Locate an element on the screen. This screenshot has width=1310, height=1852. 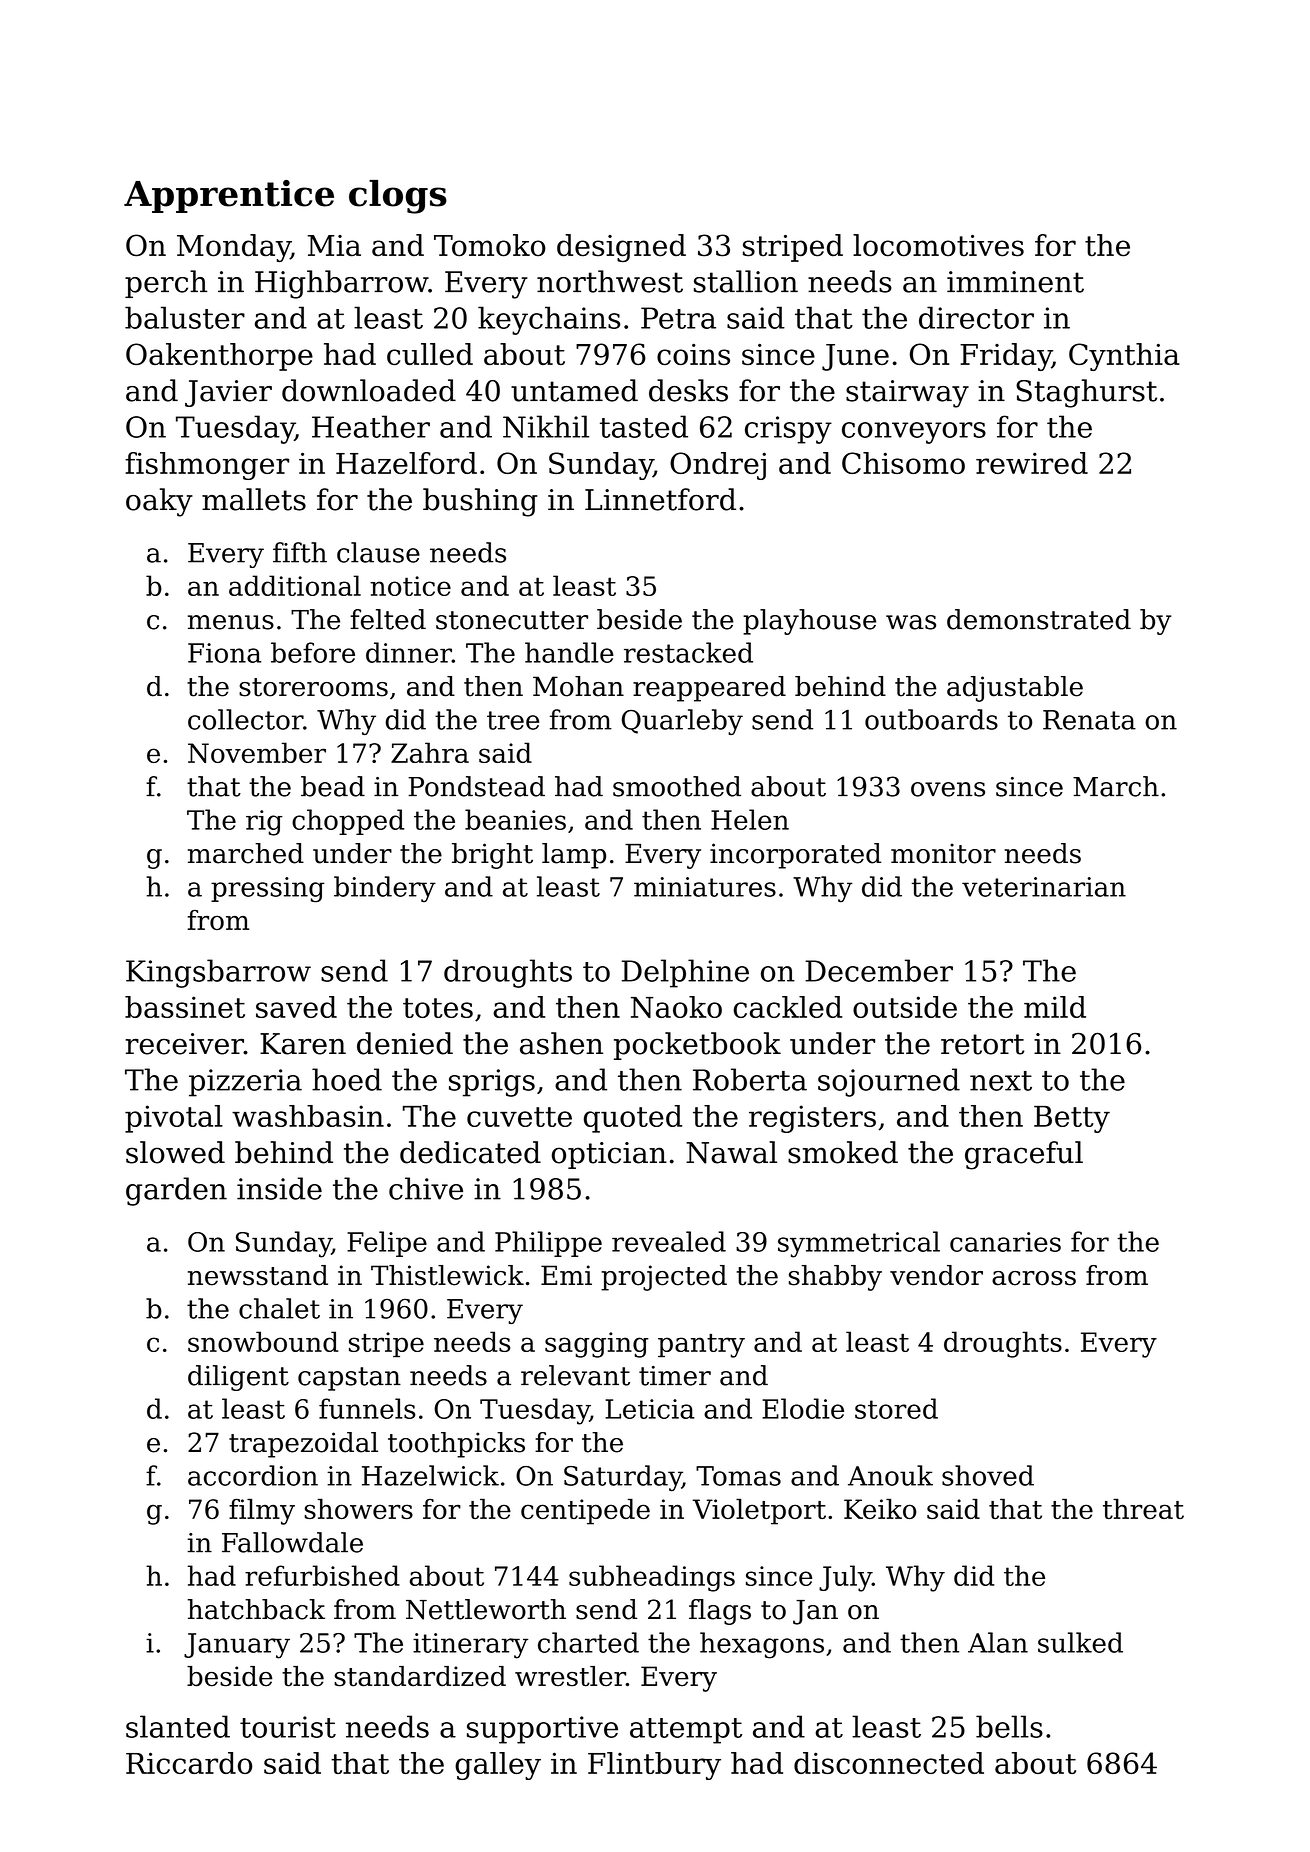
locomotives is located at coordinates (938, 245).
